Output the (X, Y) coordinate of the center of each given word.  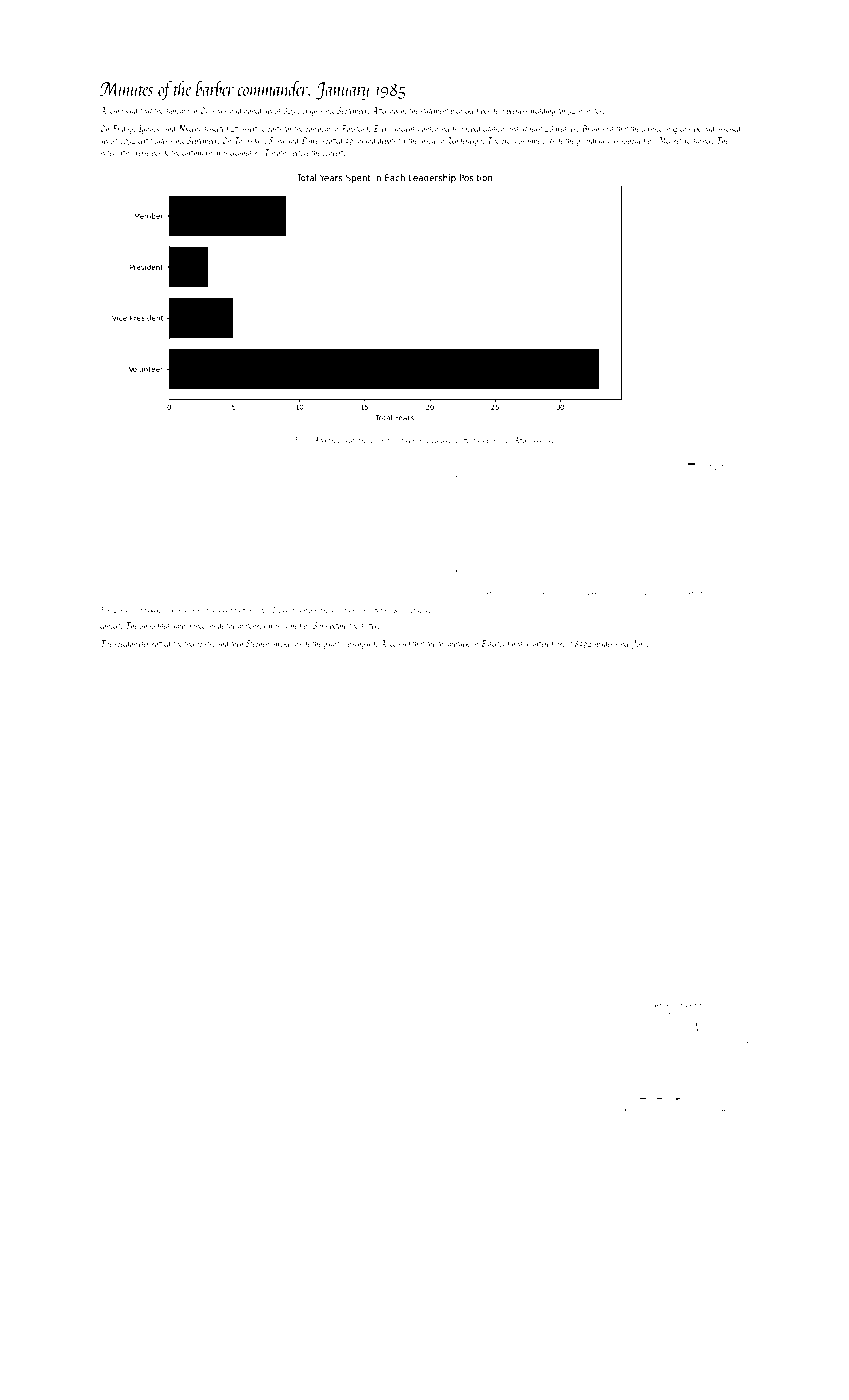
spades (603, 644)
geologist (378, 441)
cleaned (241, 152)
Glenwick (686, 129)
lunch (536, 440)
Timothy (277, 153)
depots (387, 141)
